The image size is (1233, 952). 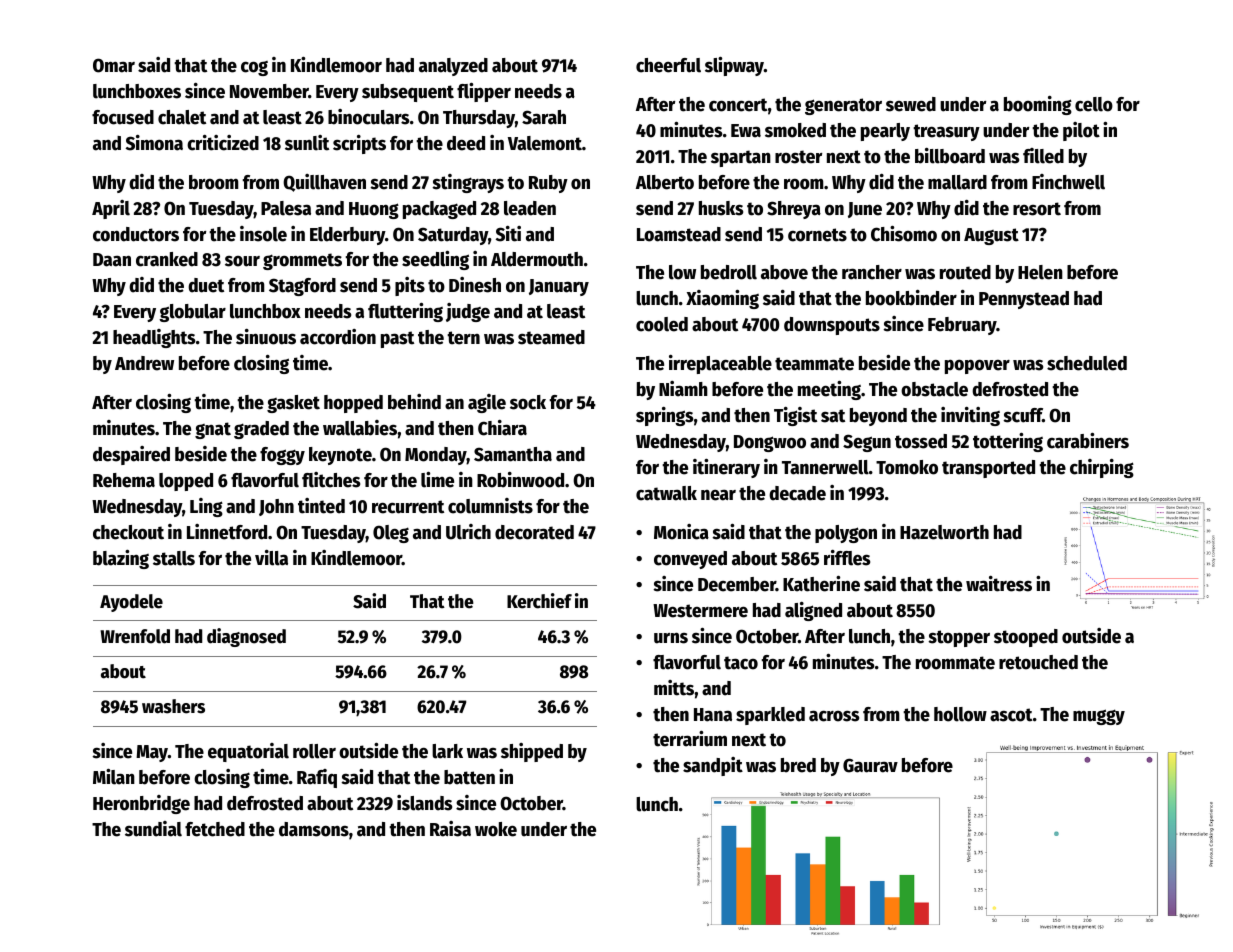 What do you see at coordinates (468, 312) in the screenshot?
I see `judge` at bounding box center [468, 312].
